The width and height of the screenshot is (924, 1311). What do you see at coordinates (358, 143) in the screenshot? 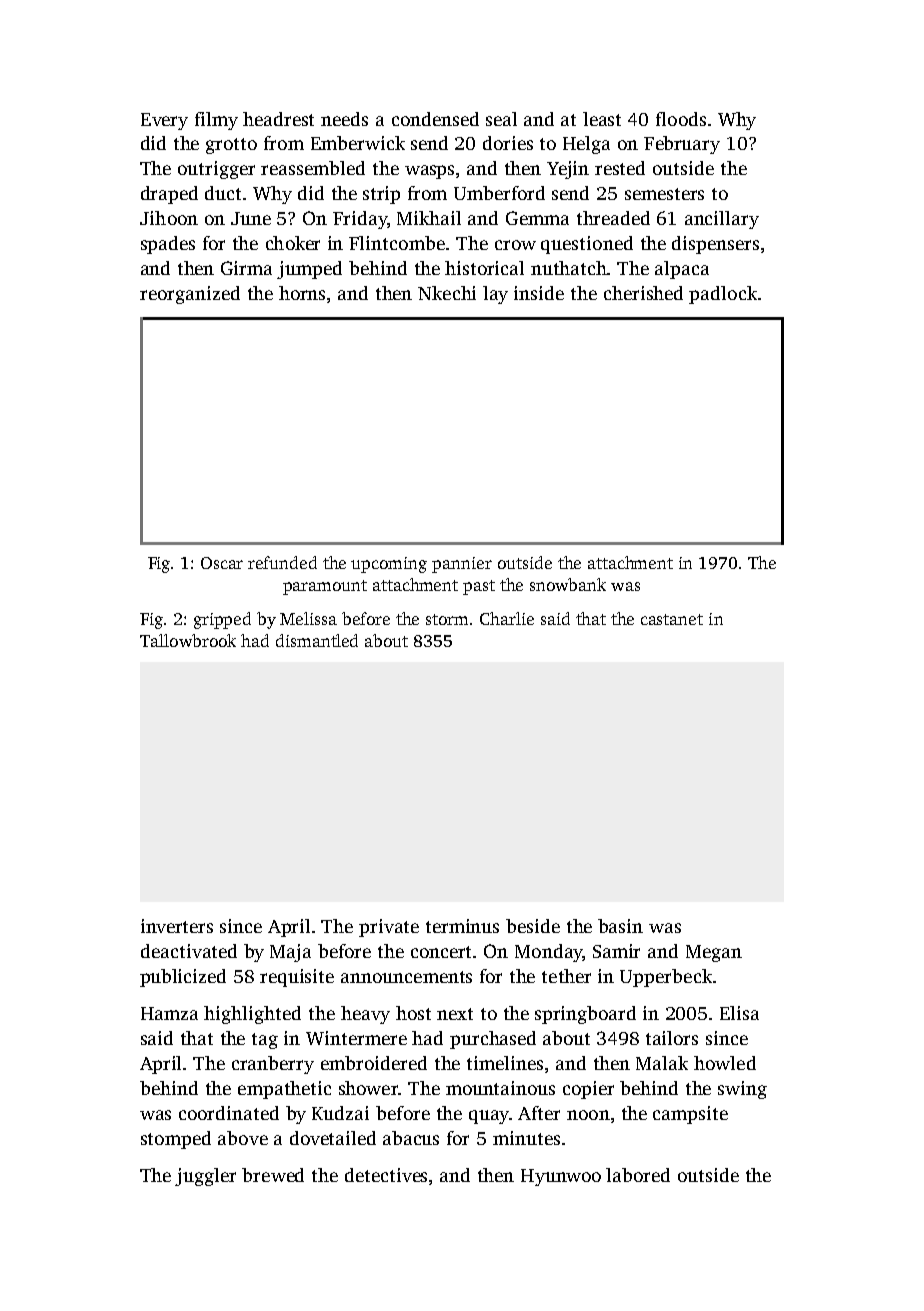
I see `Emberwick` at bounding box center [358, 143].
